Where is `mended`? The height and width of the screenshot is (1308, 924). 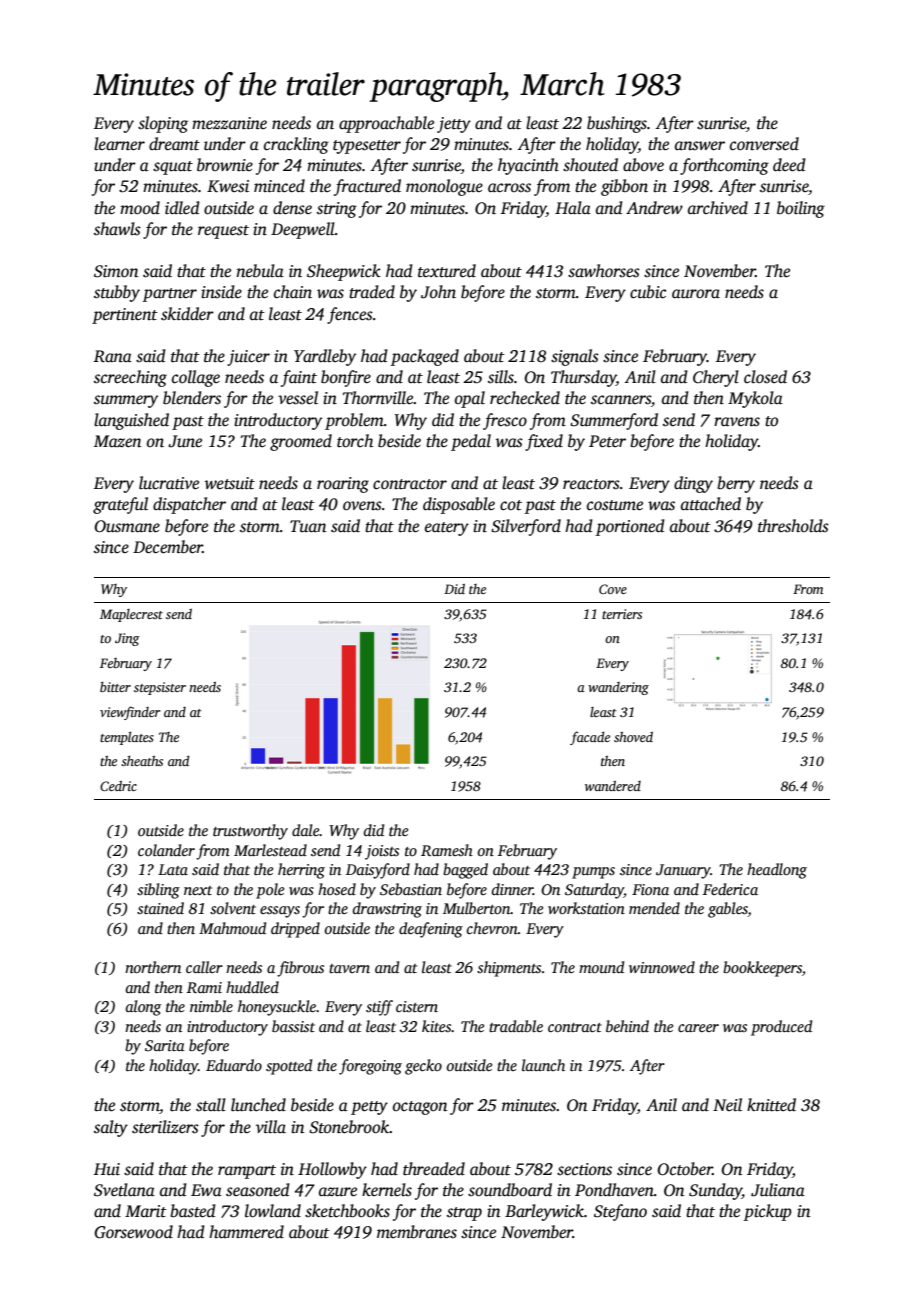 mended is located at coordinates (654, 908).
